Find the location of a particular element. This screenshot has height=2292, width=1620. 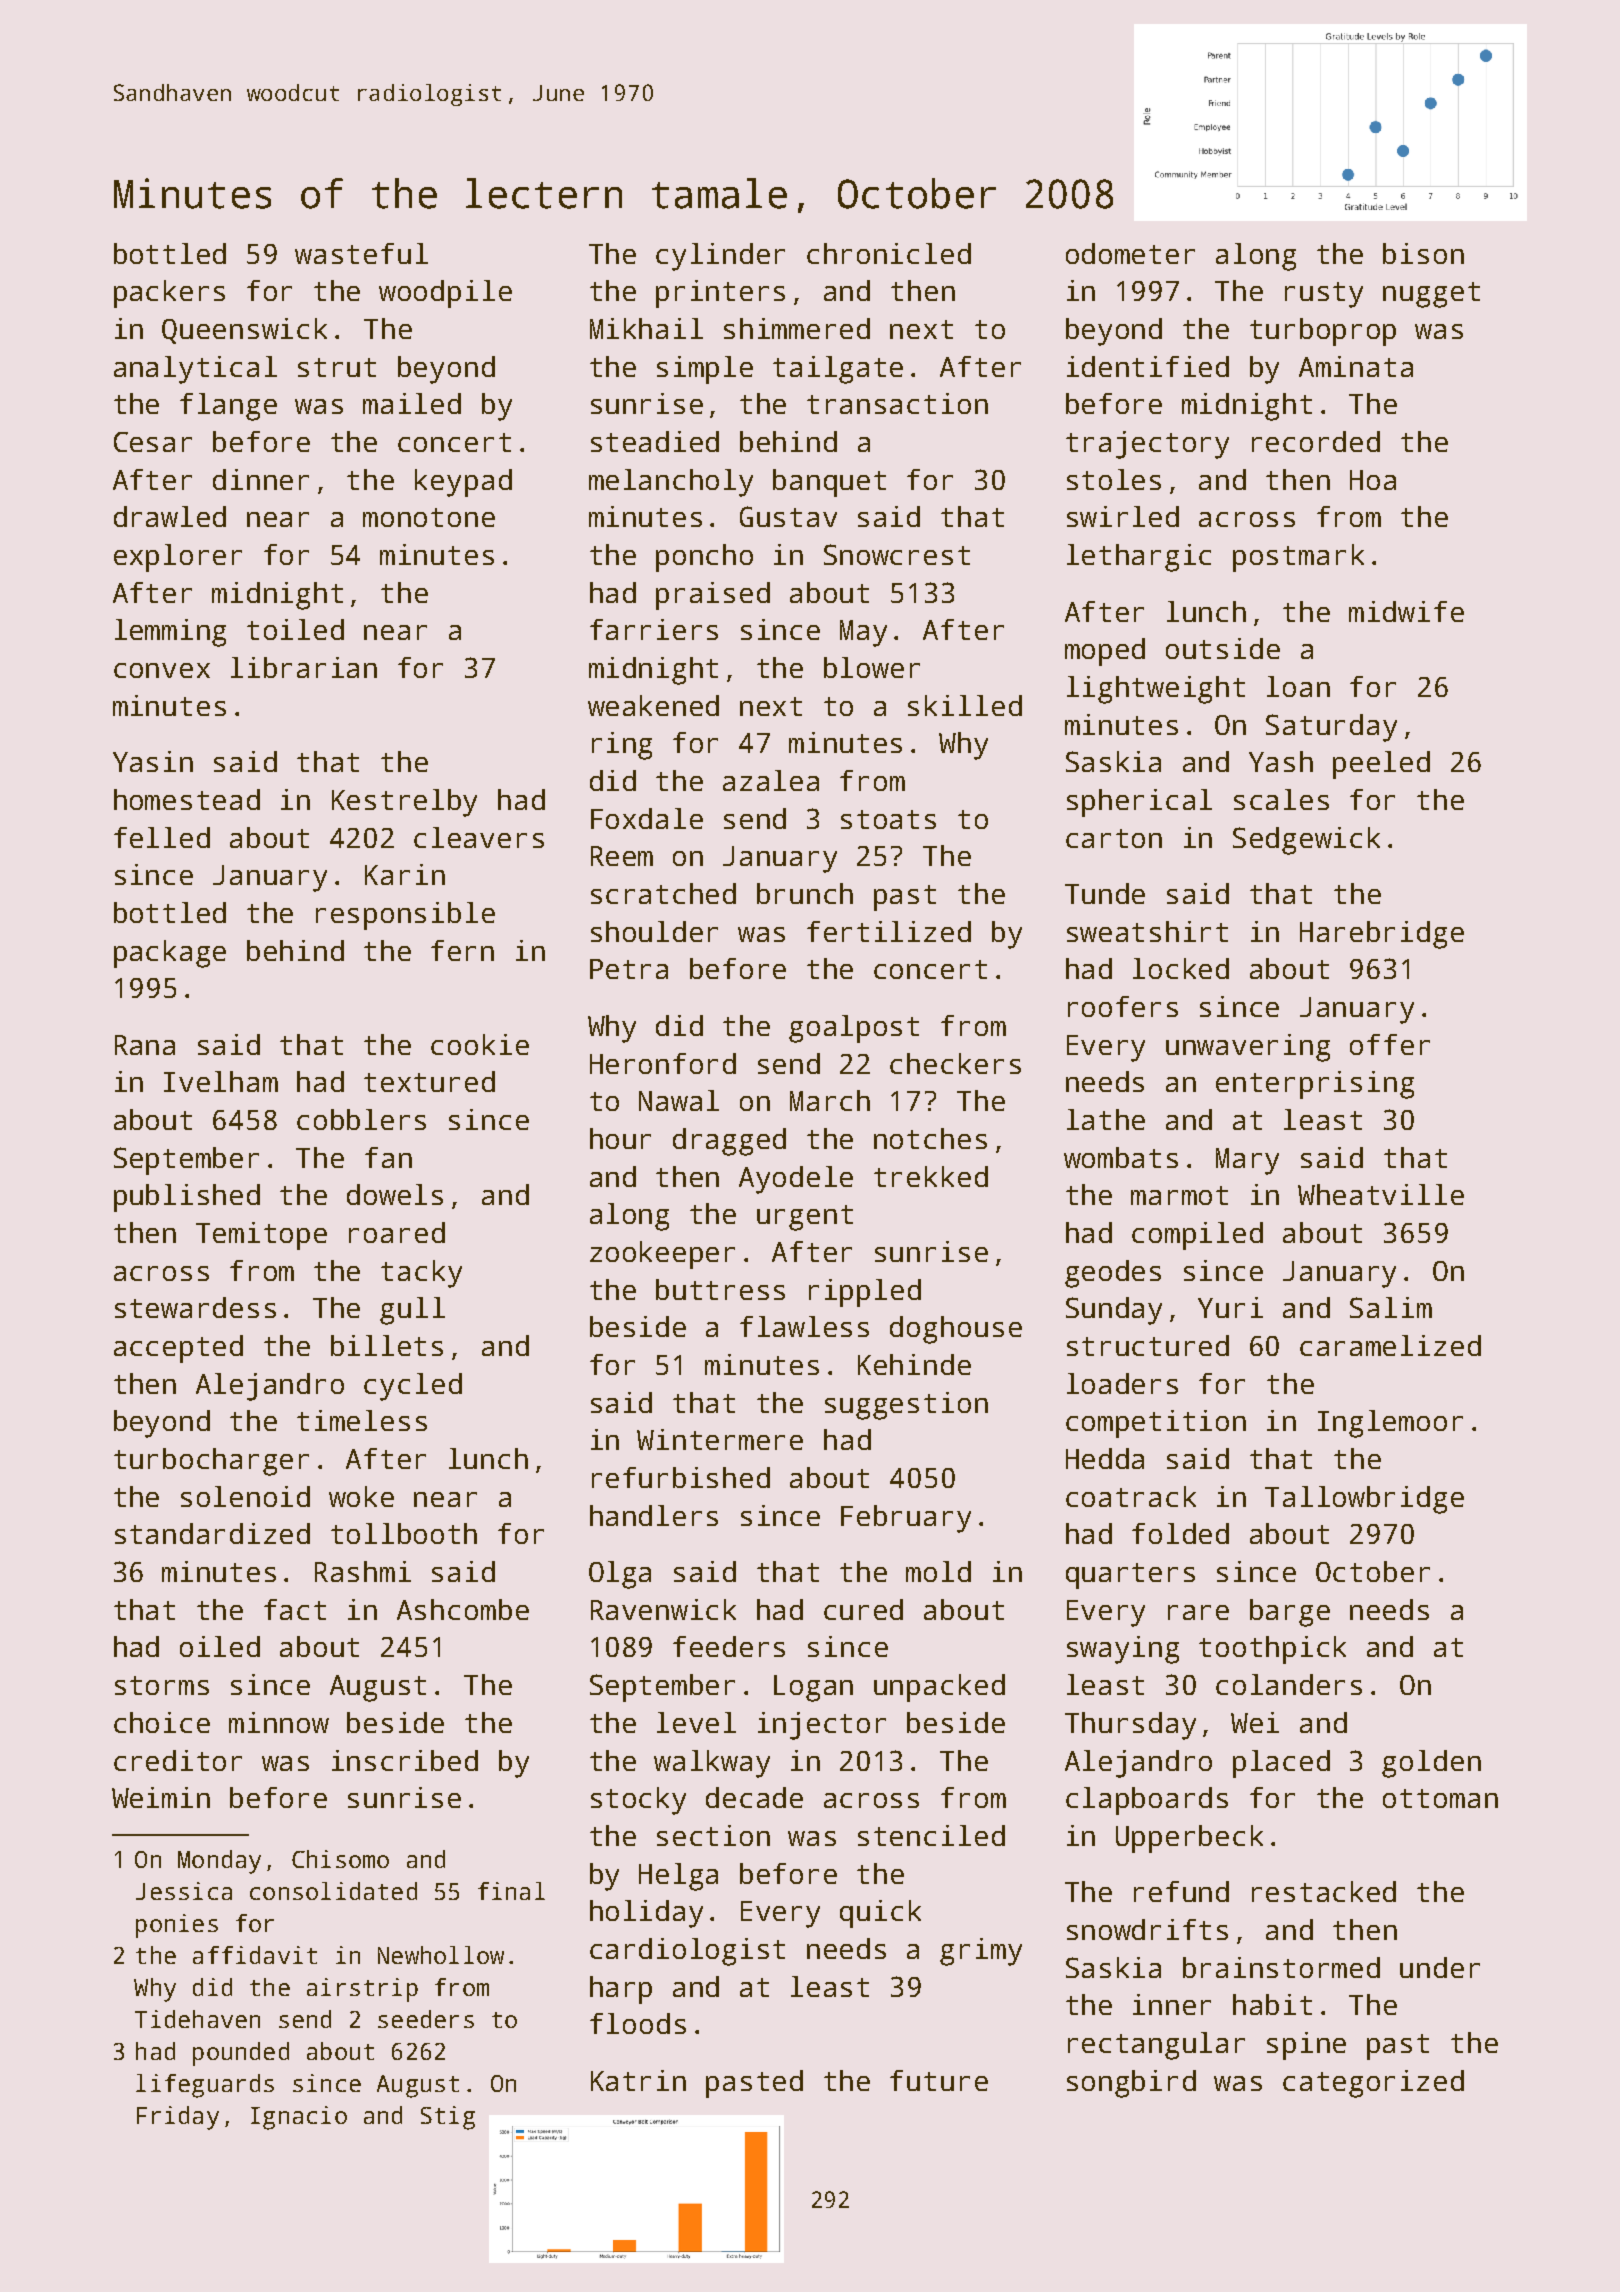

flawless is located at coordinates (804, 1326).
